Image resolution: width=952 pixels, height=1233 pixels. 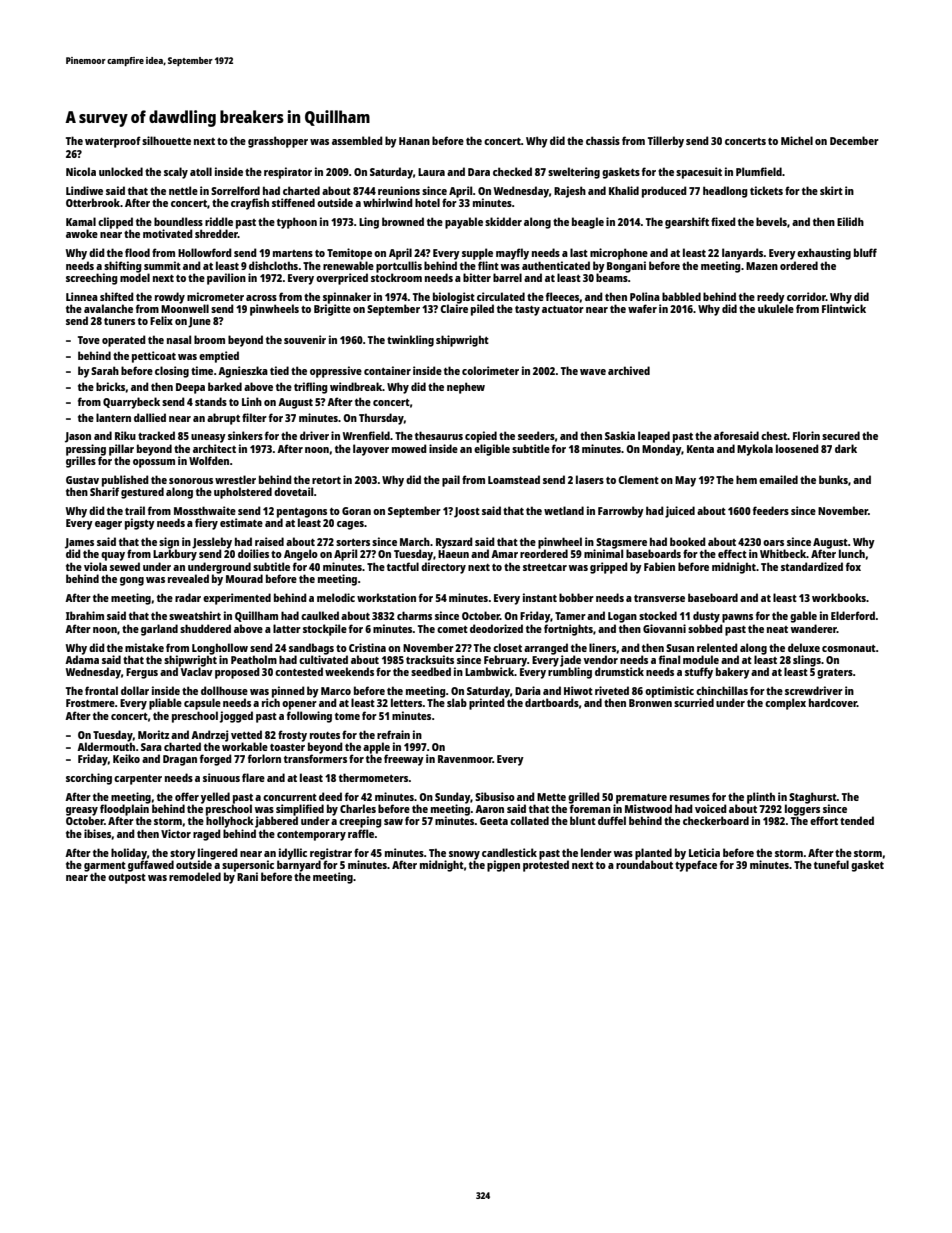 What do you see at coordinates (81, 462) in the image?
I see `grilles` at bounding box center [81, 462].
